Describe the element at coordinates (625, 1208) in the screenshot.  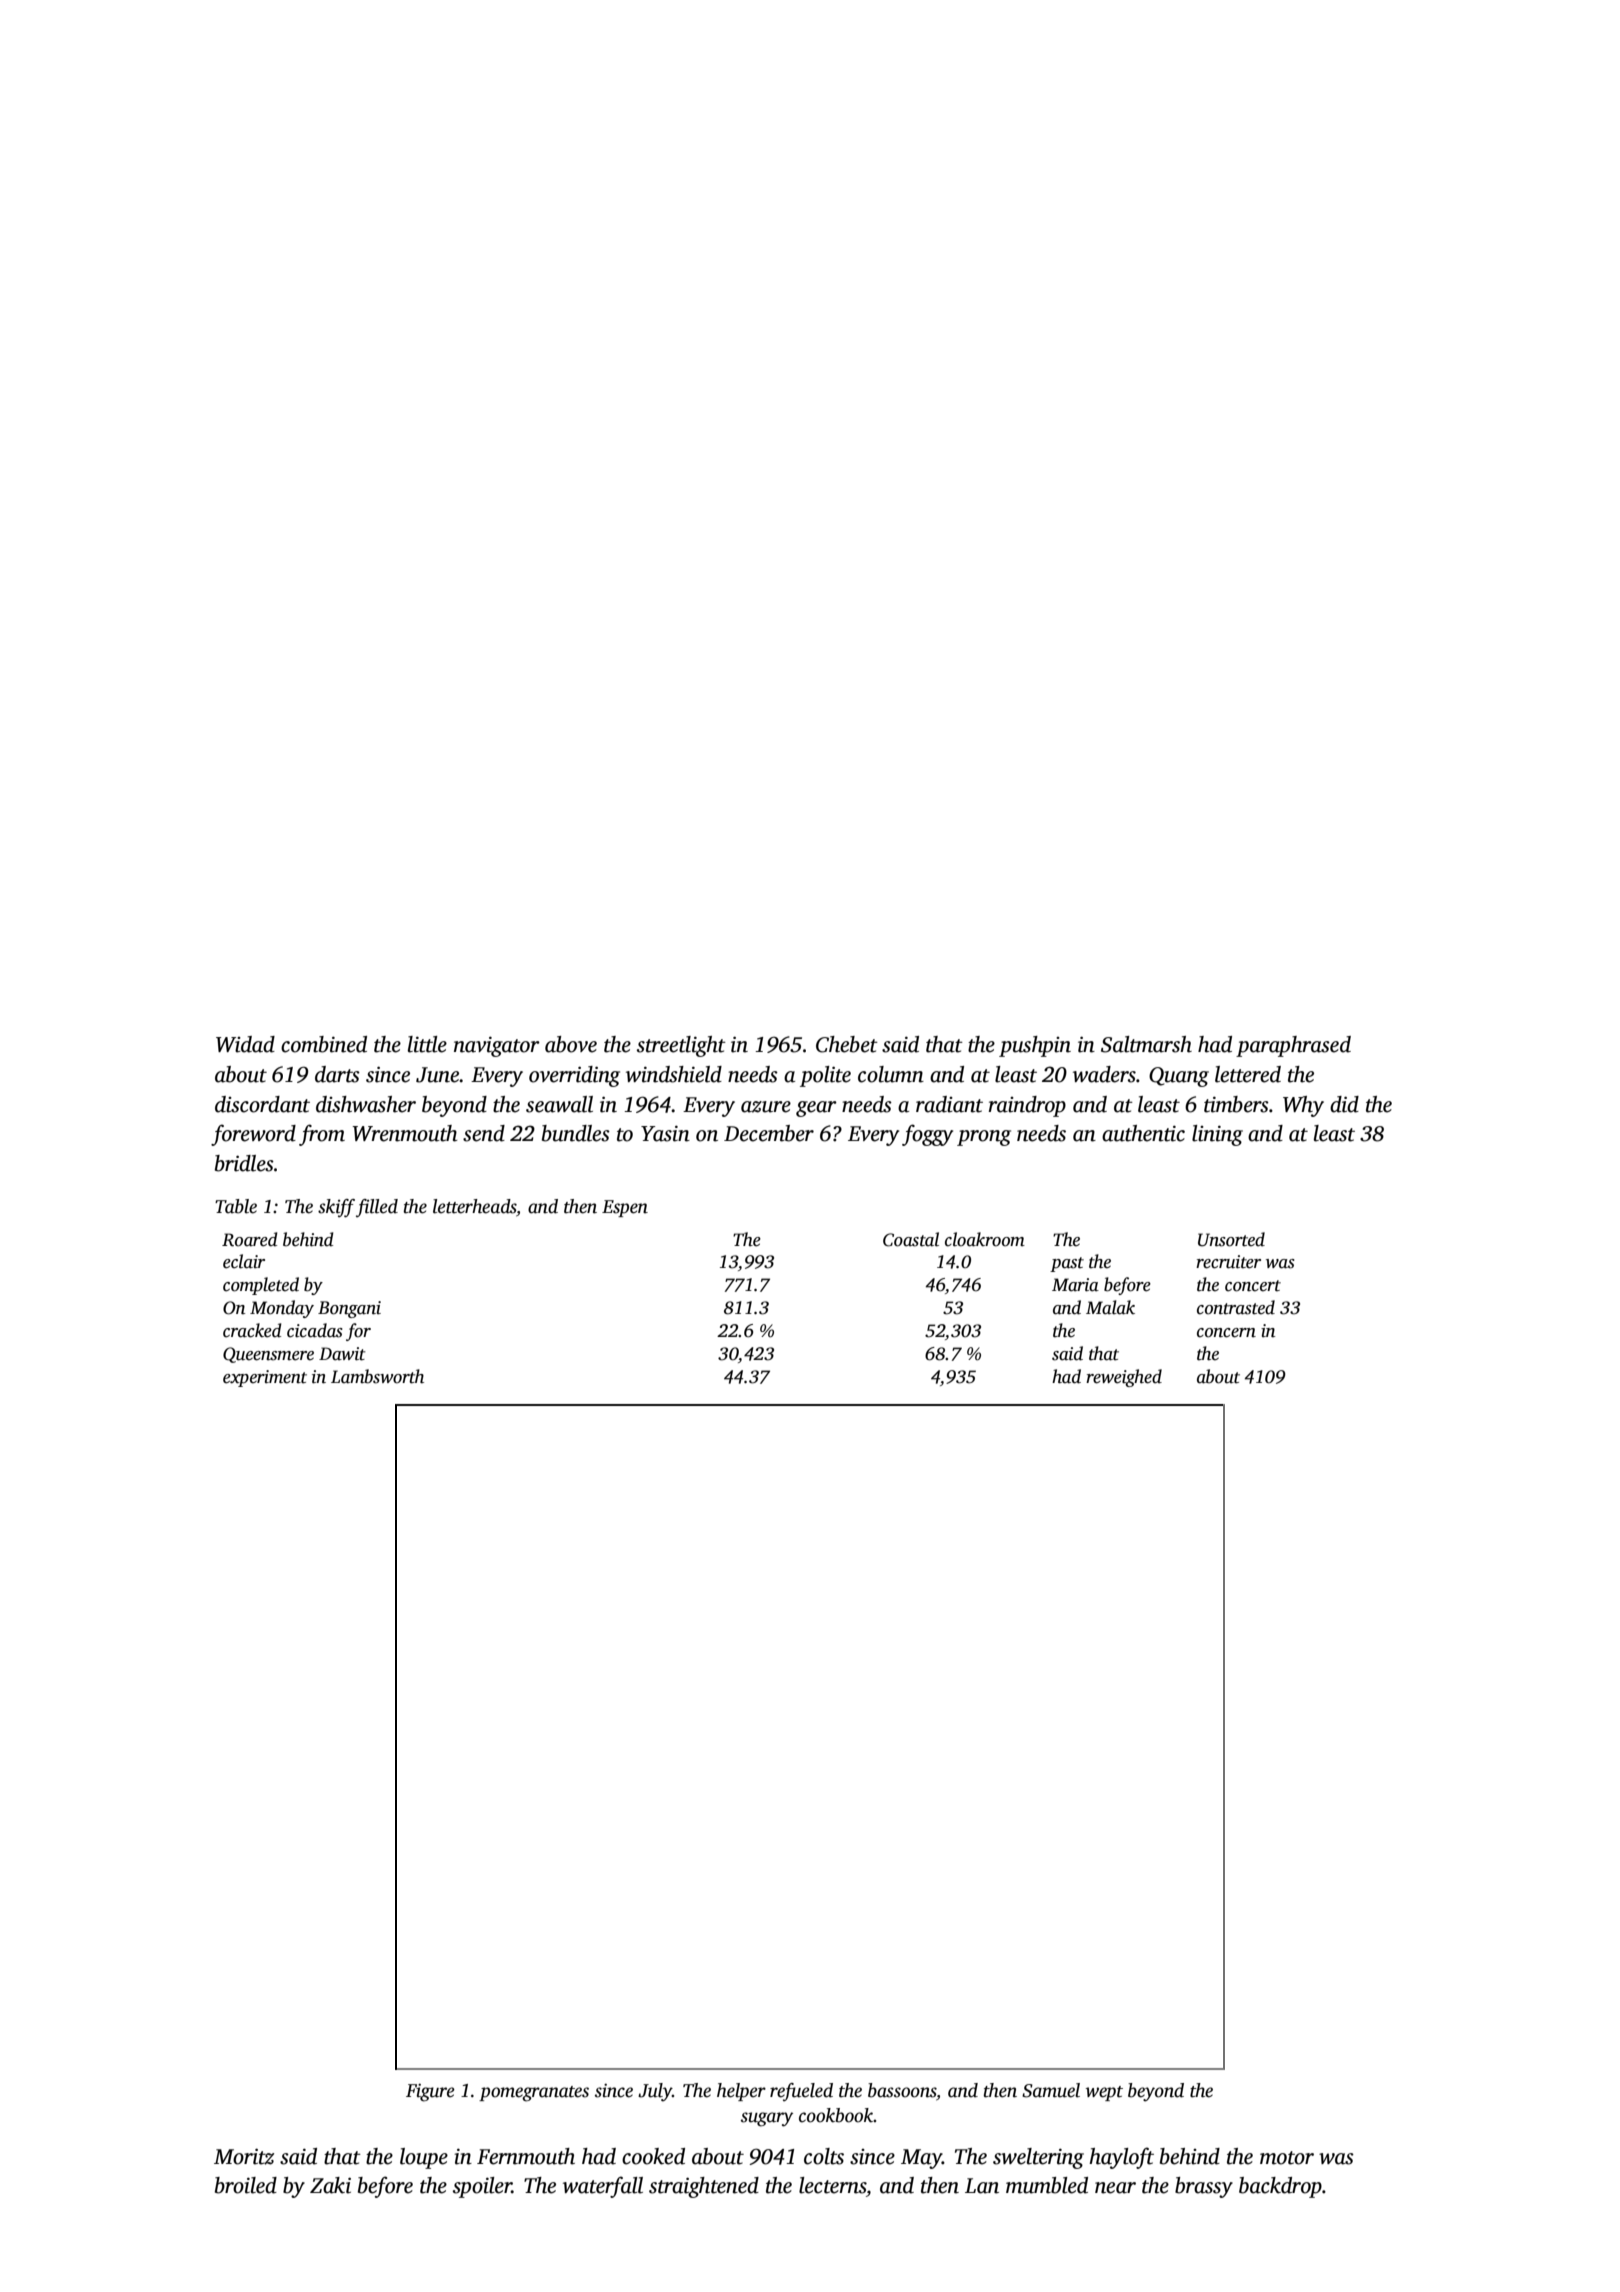
I see `Espen` at that location.
